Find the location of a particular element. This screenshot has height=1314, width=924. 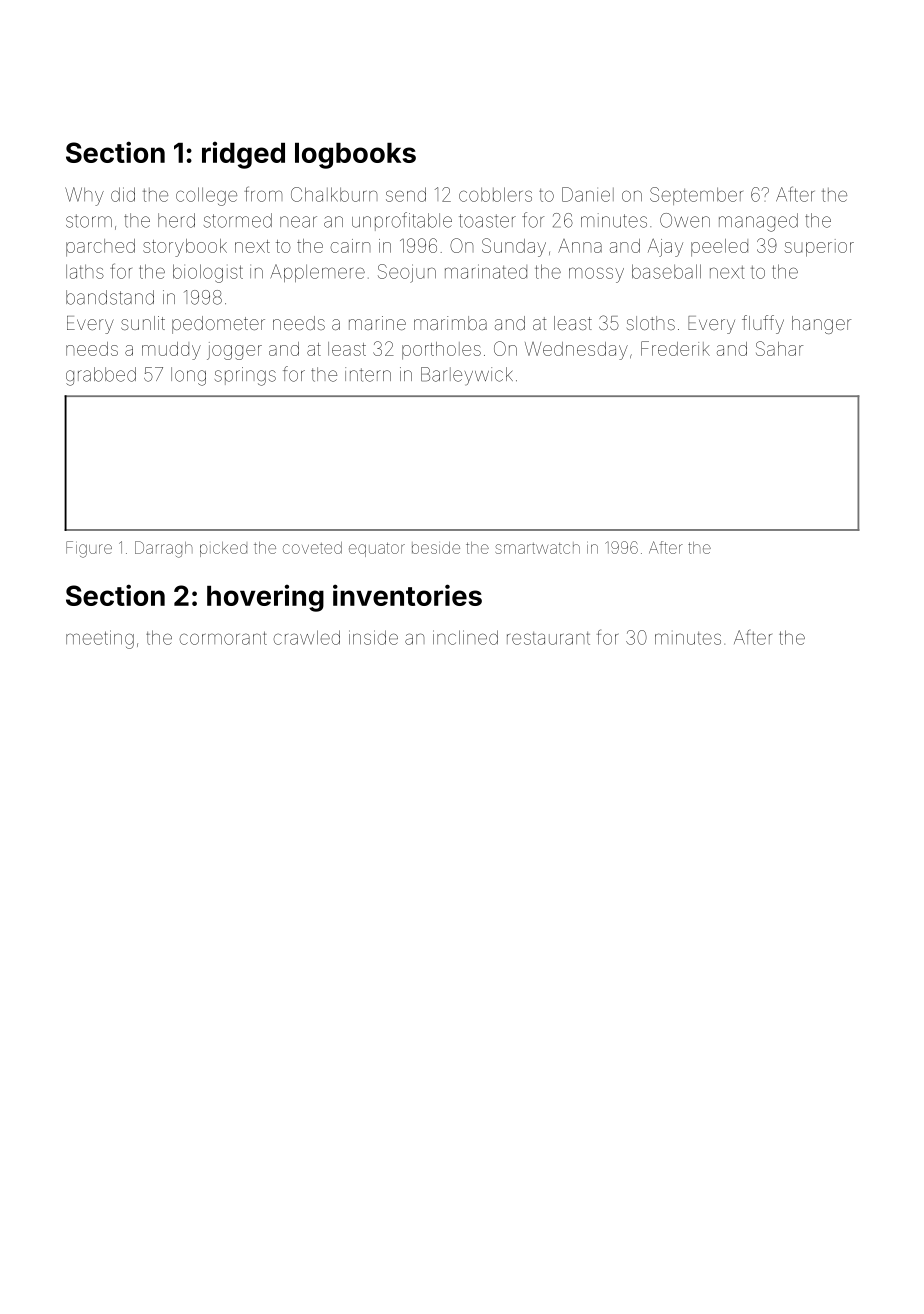

Why is located at coordinates (84, 196).
